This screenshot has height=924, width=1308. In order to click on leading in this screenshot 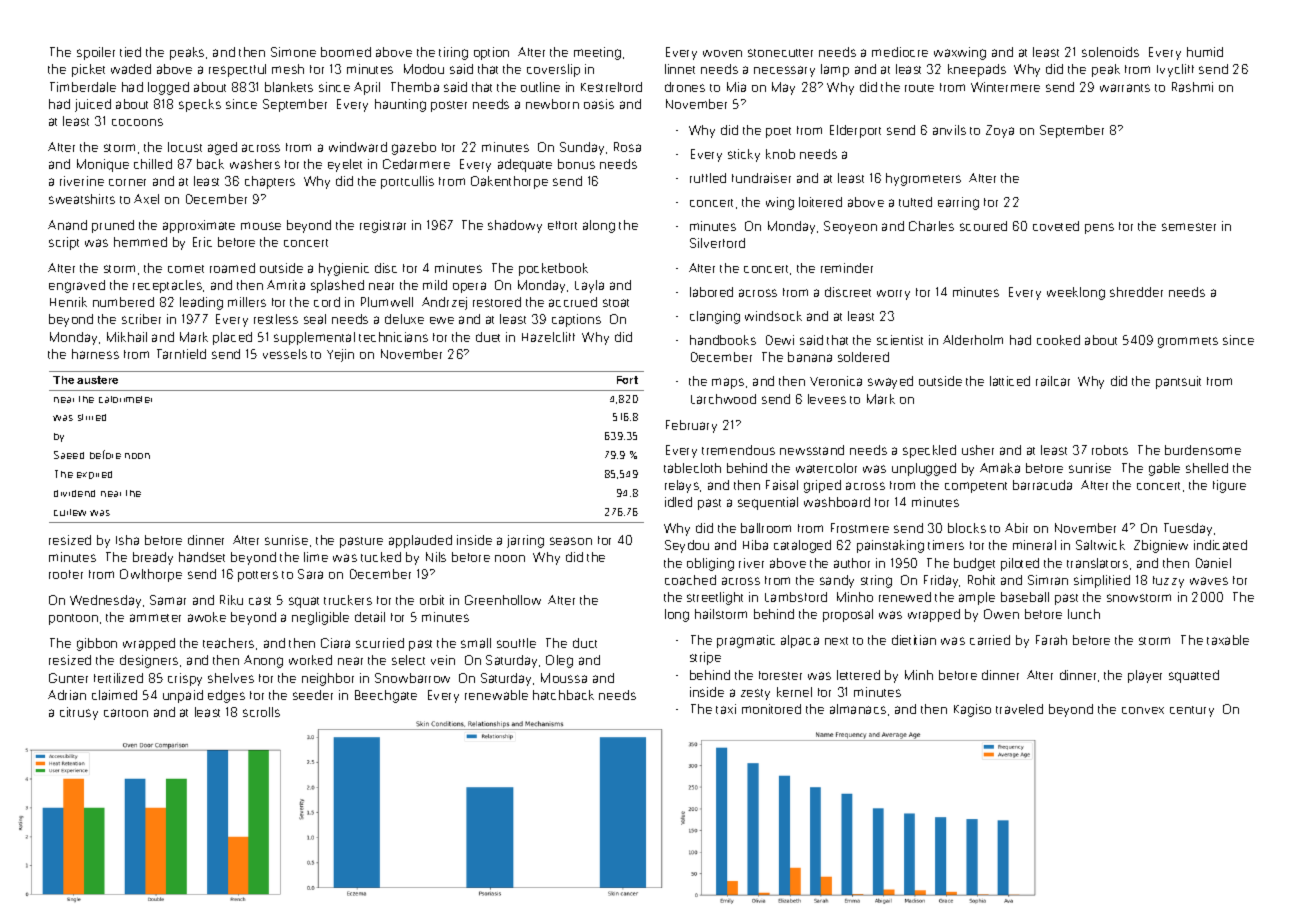, I will do `click(201, 303)`.
